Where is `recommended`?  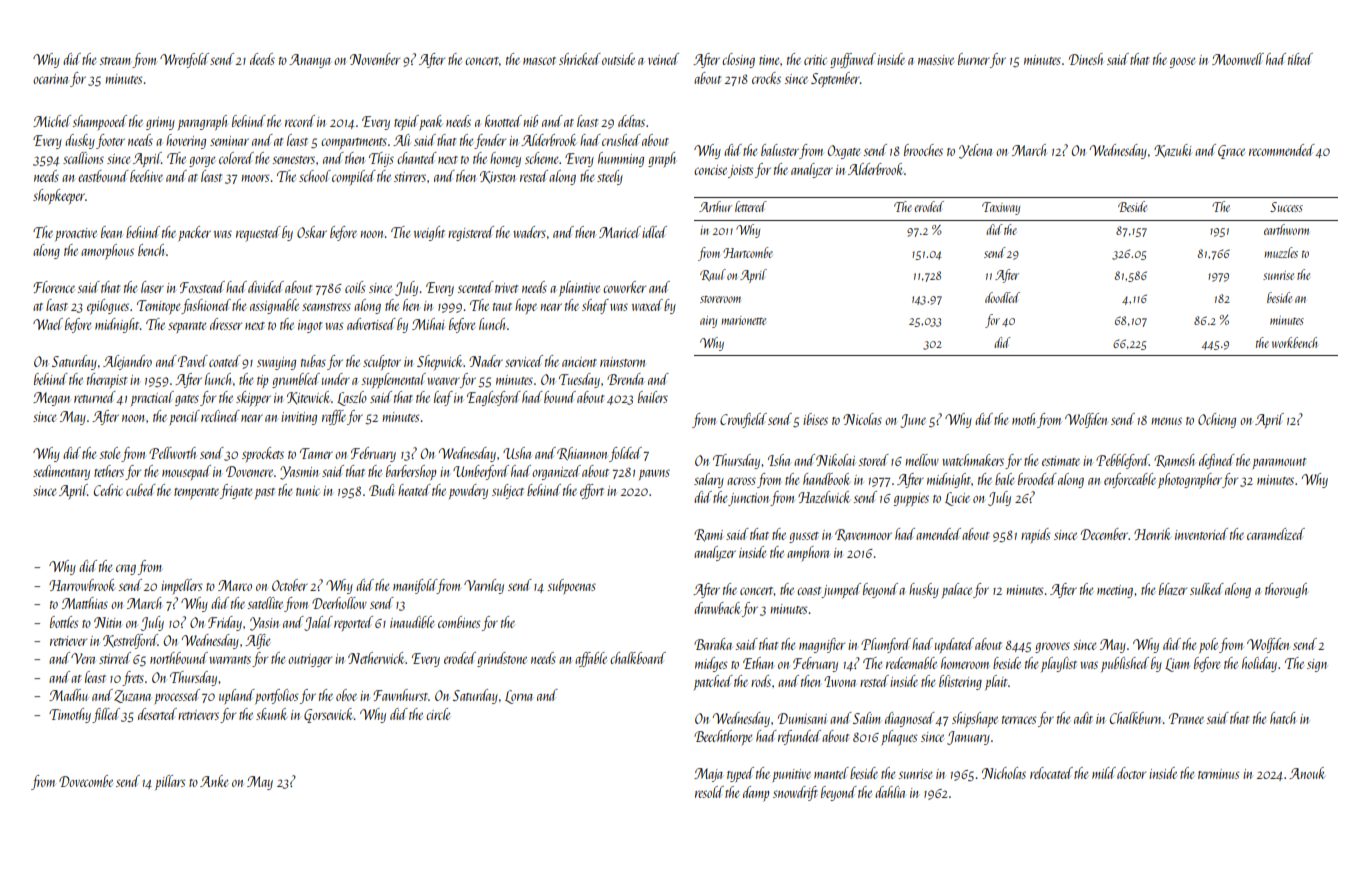
recommended is located at coordinates (1282, 150).
